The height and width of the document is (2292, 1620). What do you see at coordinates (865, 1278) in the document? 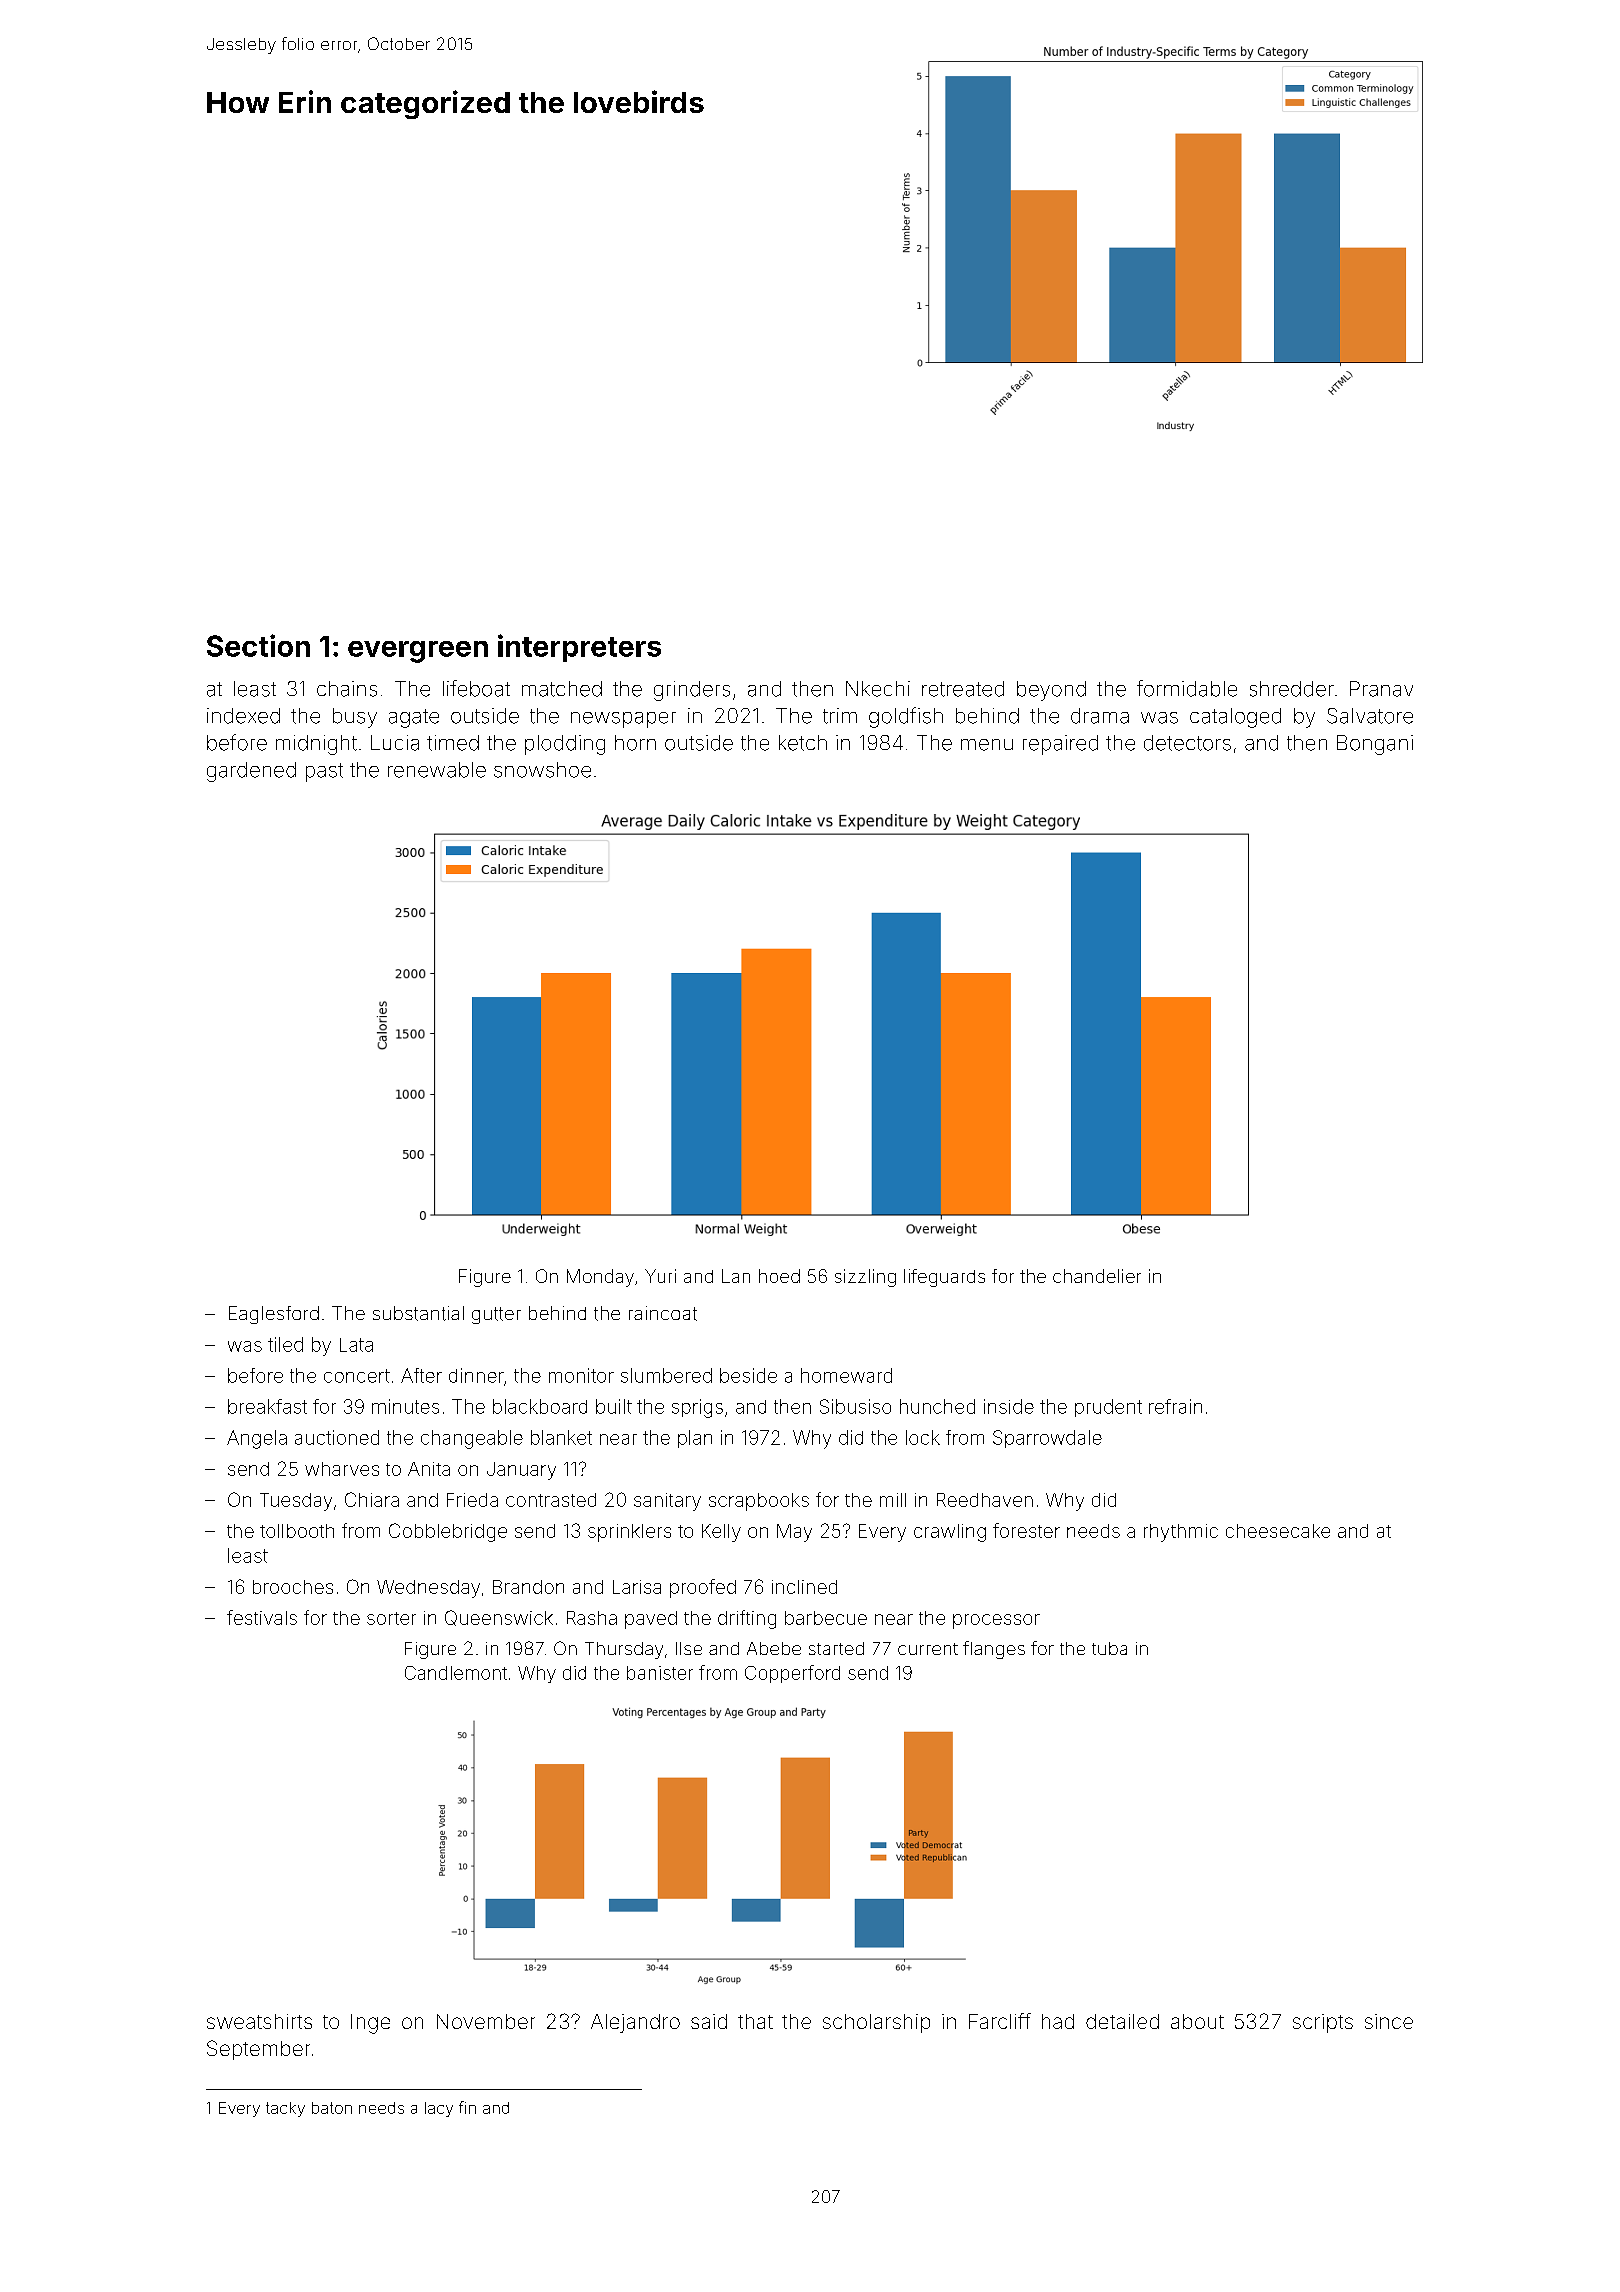
I see `sizzling` at bounding box center [865, 1278].
